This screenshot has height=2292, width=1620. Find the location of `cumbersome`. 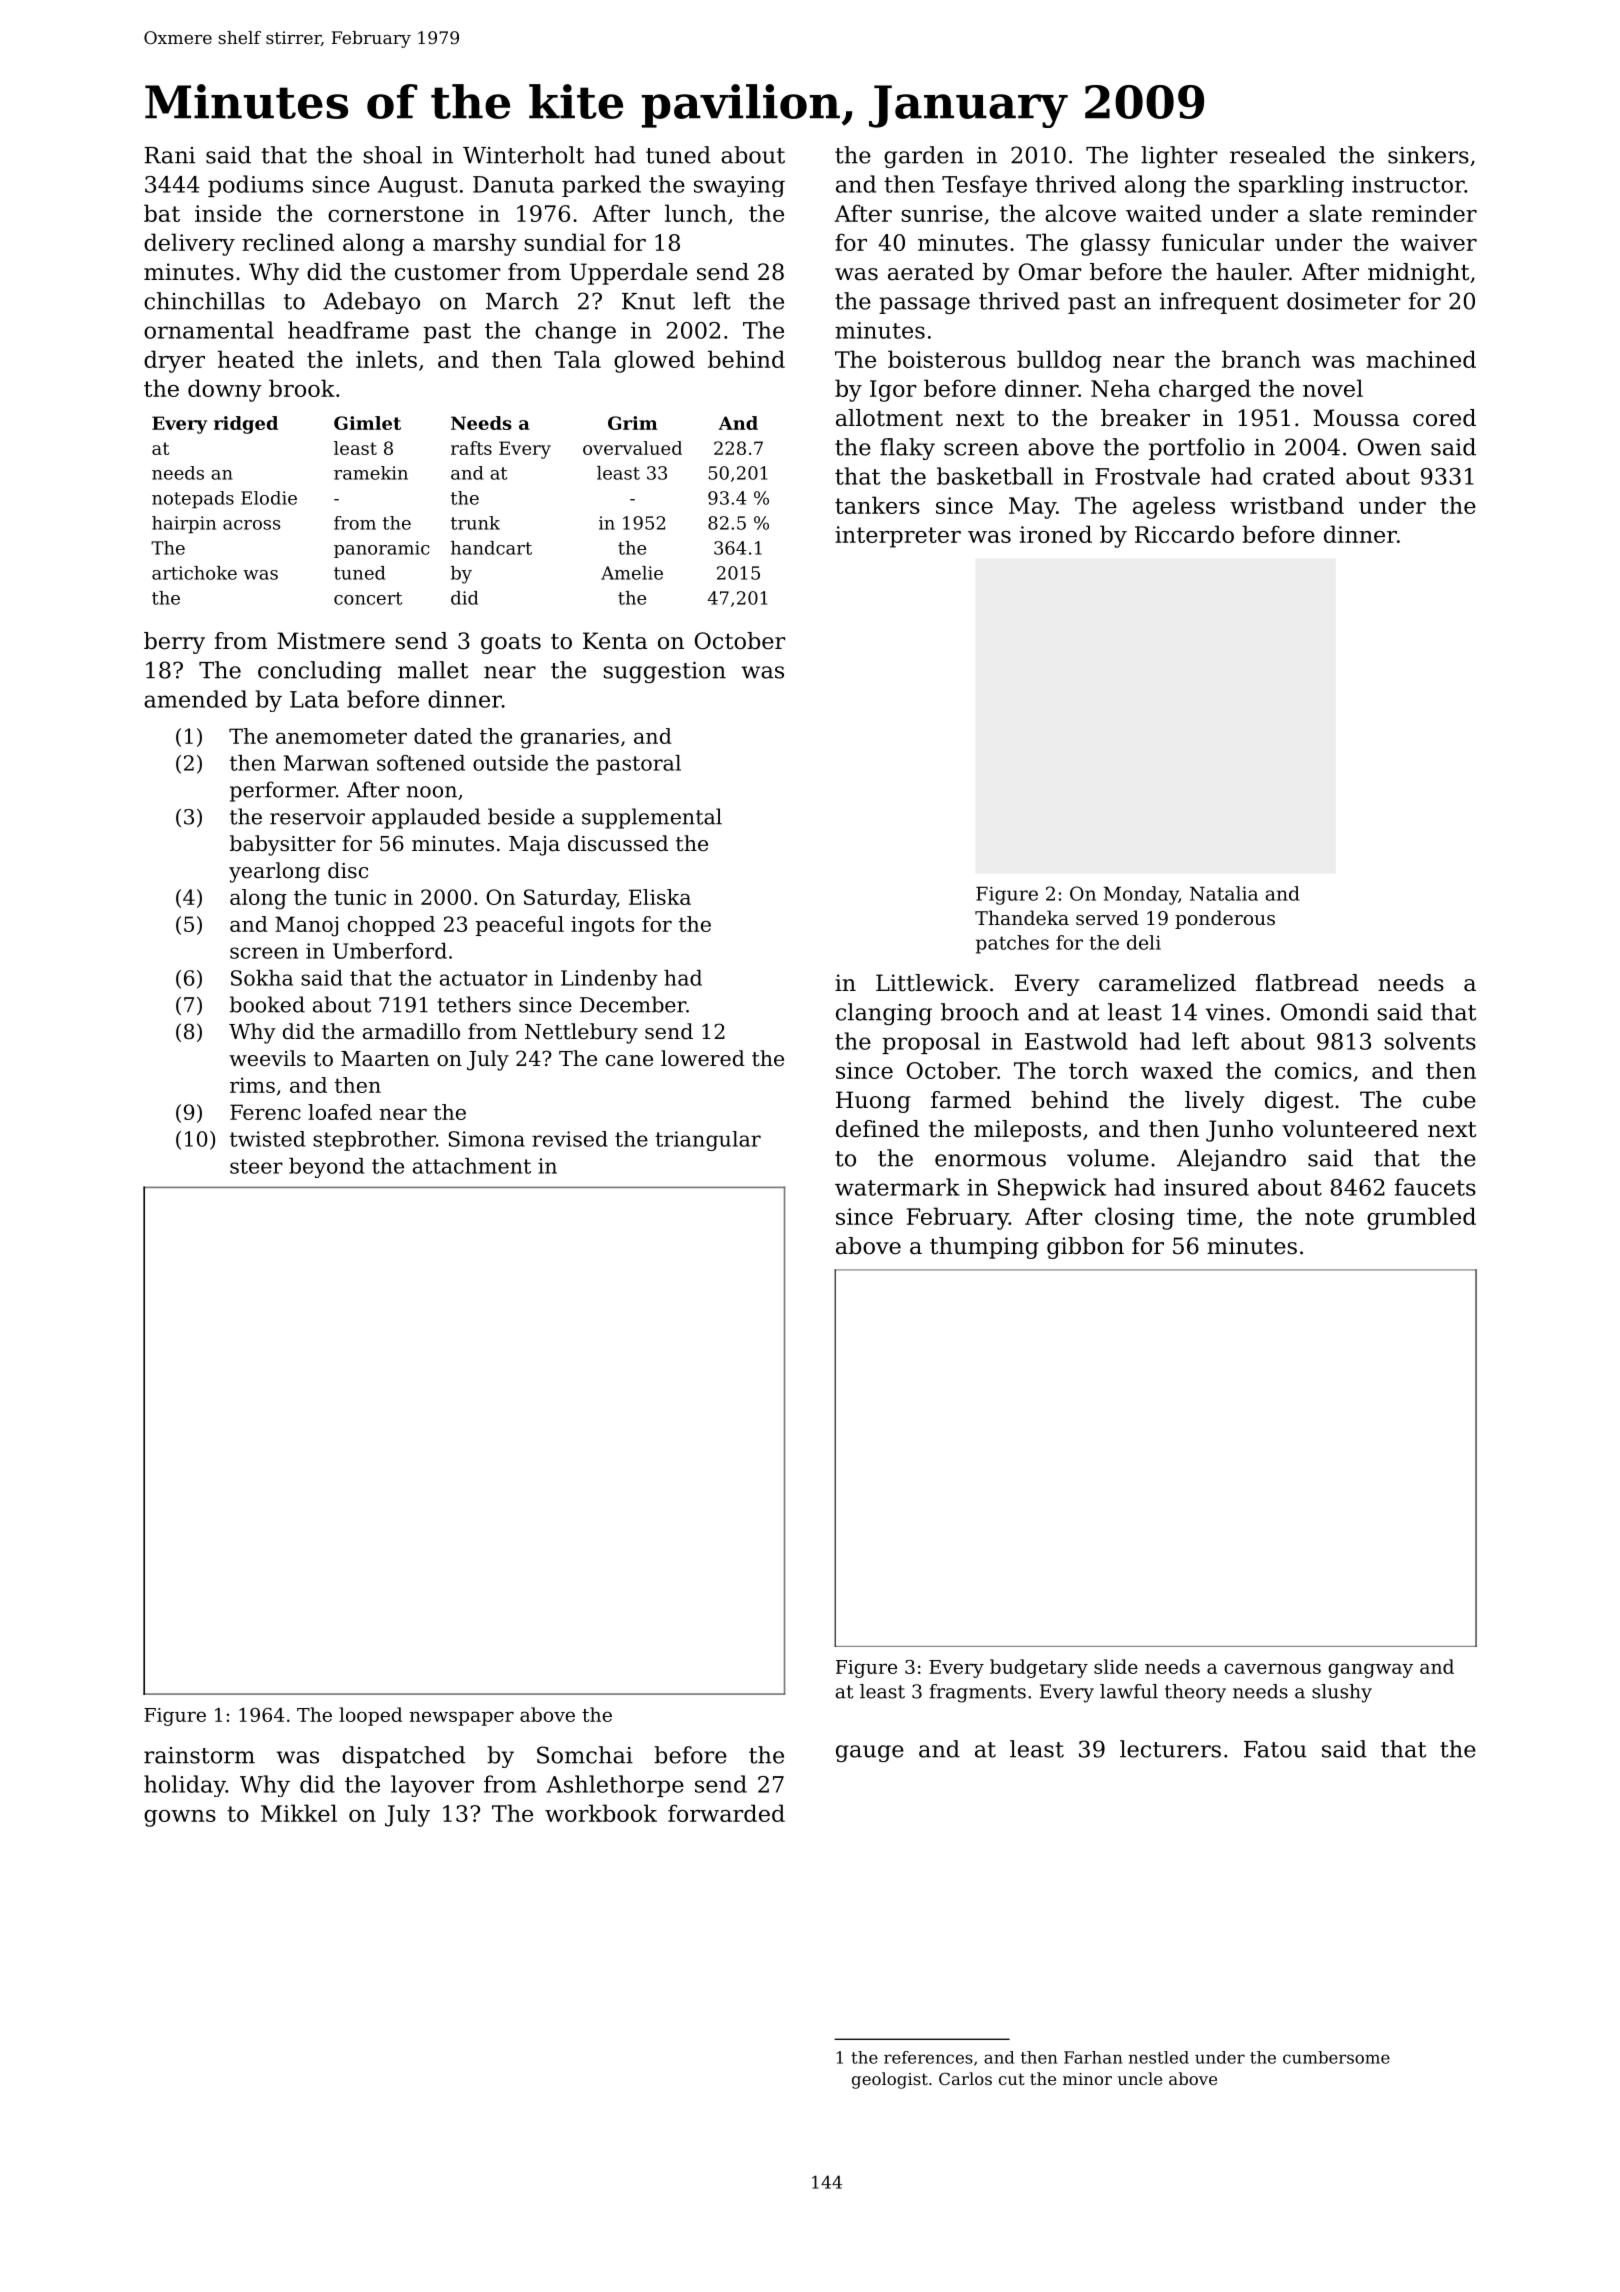

cumbersome is located at coordinates (1336, 2057).
